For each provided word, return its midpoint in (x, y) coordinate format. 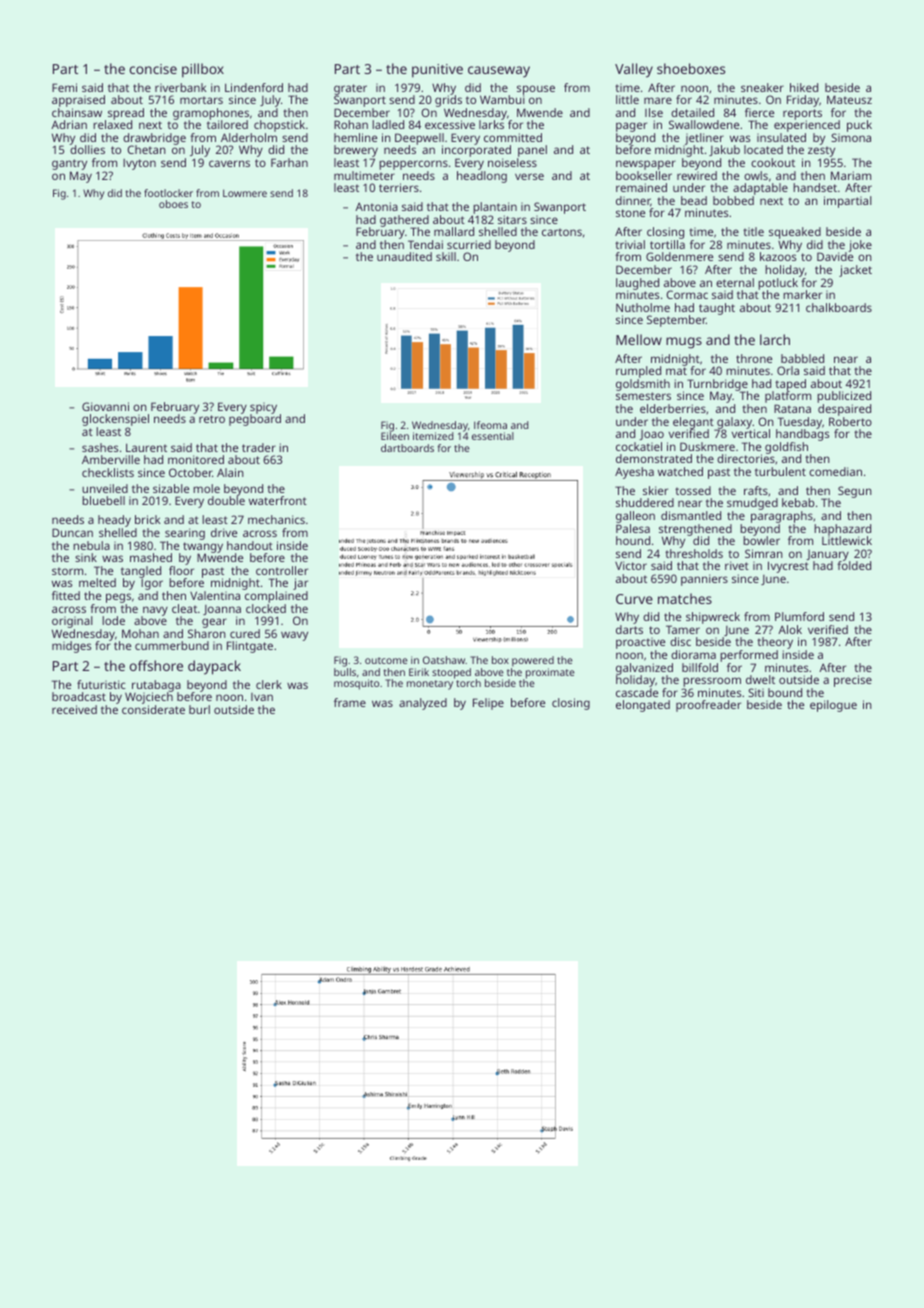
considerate (153, 709)
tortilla (667, 244)
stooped (451, 673)
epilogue (833, 706)
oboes (173, 204)
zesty (821, 151)
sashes (100, 447)
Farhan (289, 162)
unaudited (404, 256)
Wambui (502, 99)
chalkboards (839, 307)
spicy (263, 408)
